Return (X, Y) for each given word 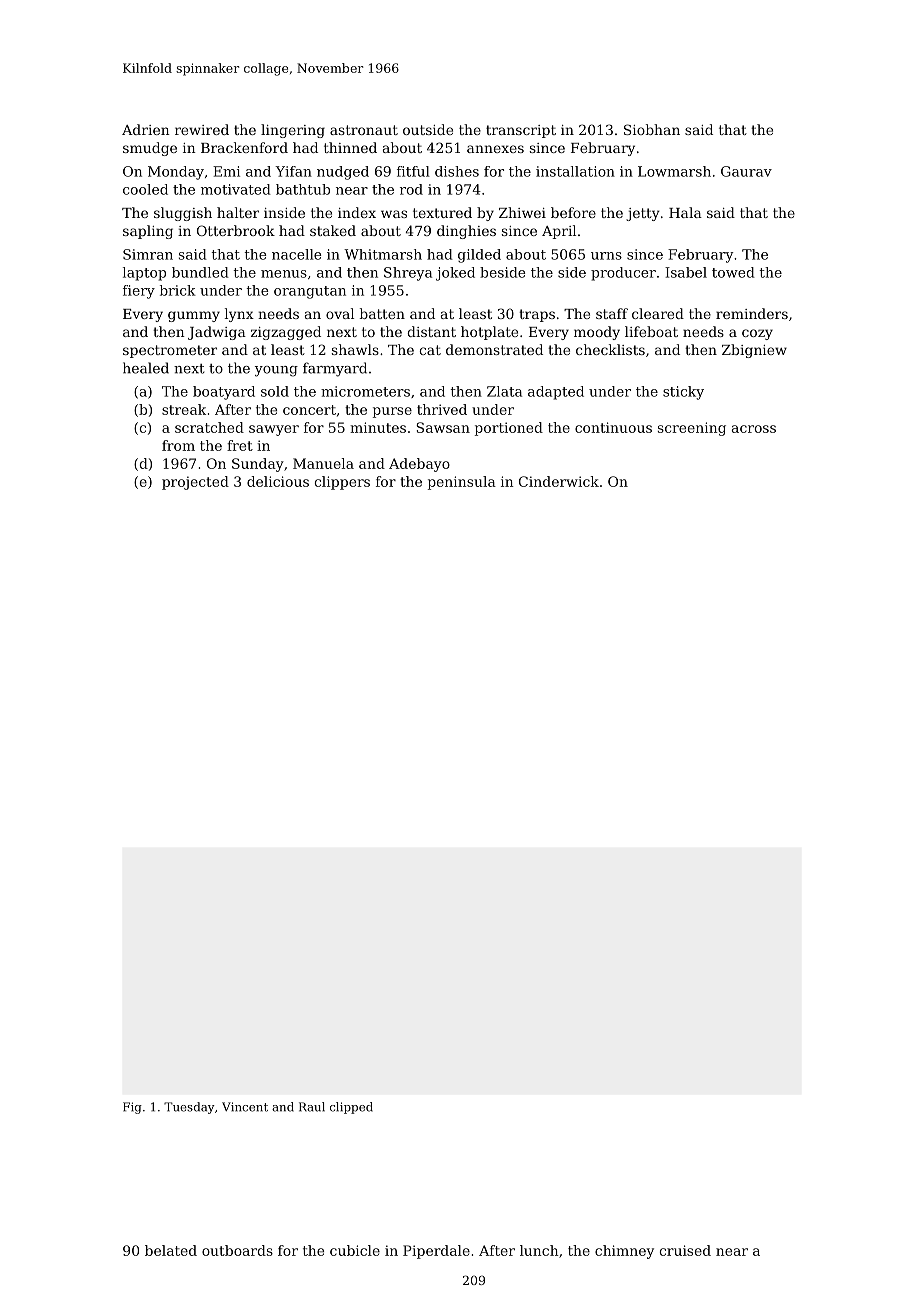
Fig (132, 1108)
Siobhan (652, 129)
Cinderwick (559, 481)
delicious (278, 481)
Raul (312, 1107)
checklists (610, 349)
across (754, 429)
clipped (351, 1108)
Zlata (504, 391)
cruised (685, 1250)
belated (171, 1250)
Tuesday (189, 1108)
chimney (624, 1252)
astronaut (364, 130)
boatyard (224, 393)
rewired (202, 129)
